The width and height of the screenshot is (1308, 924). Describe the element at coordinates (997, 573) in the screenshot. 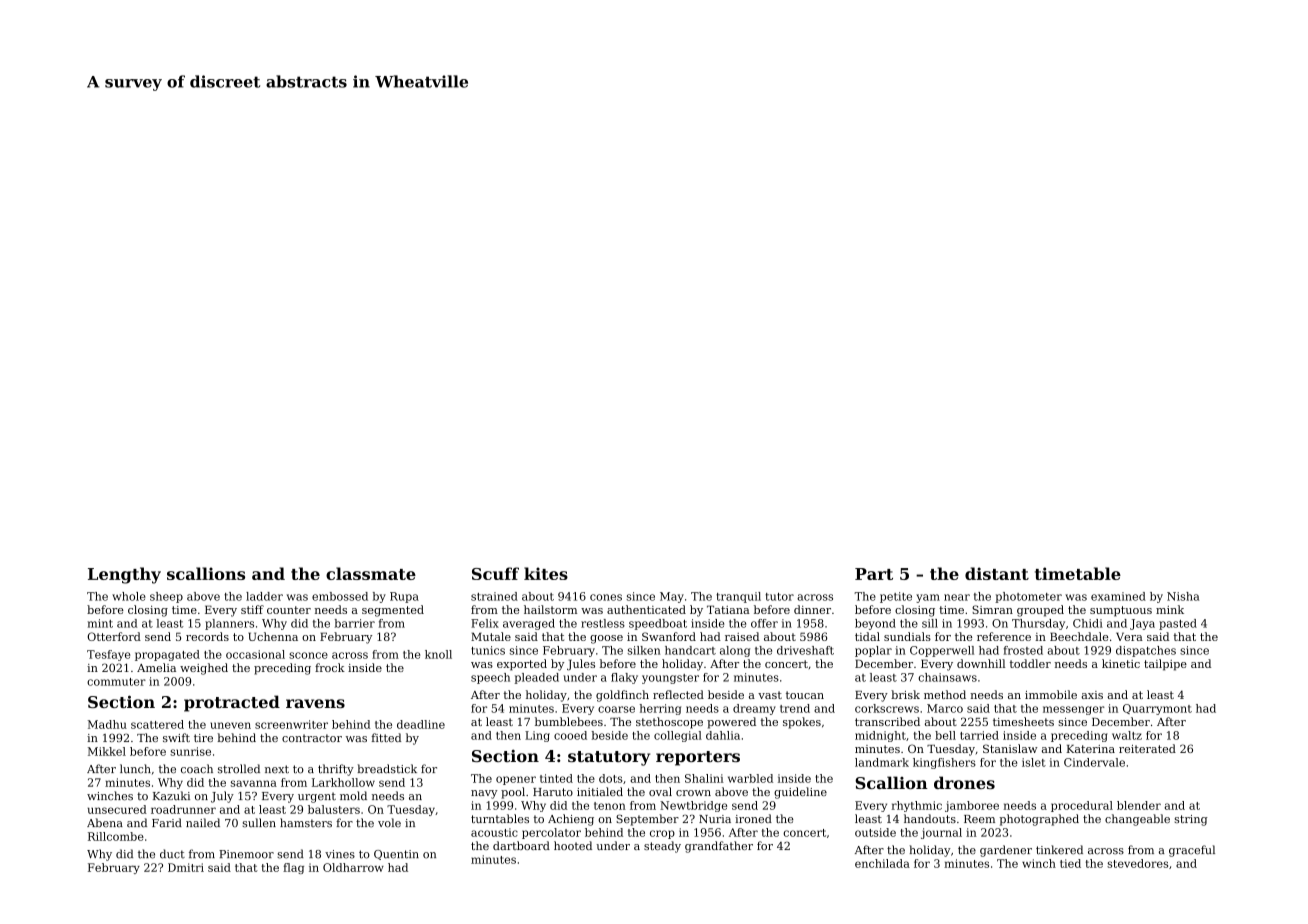

I see `distant` at that location.
